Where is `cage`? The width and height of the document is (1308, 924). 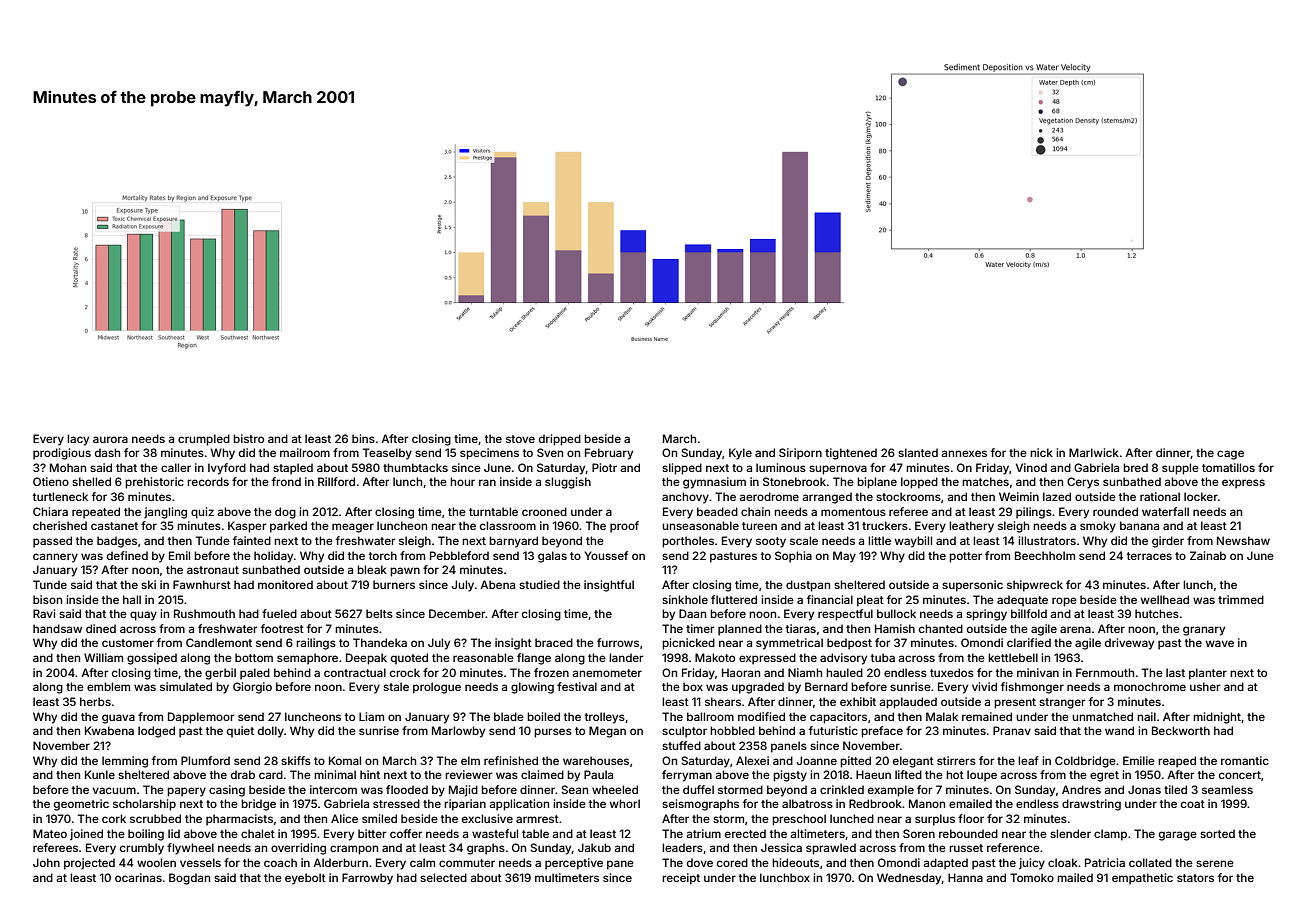
cage is located at coordinates (1230, 455).
